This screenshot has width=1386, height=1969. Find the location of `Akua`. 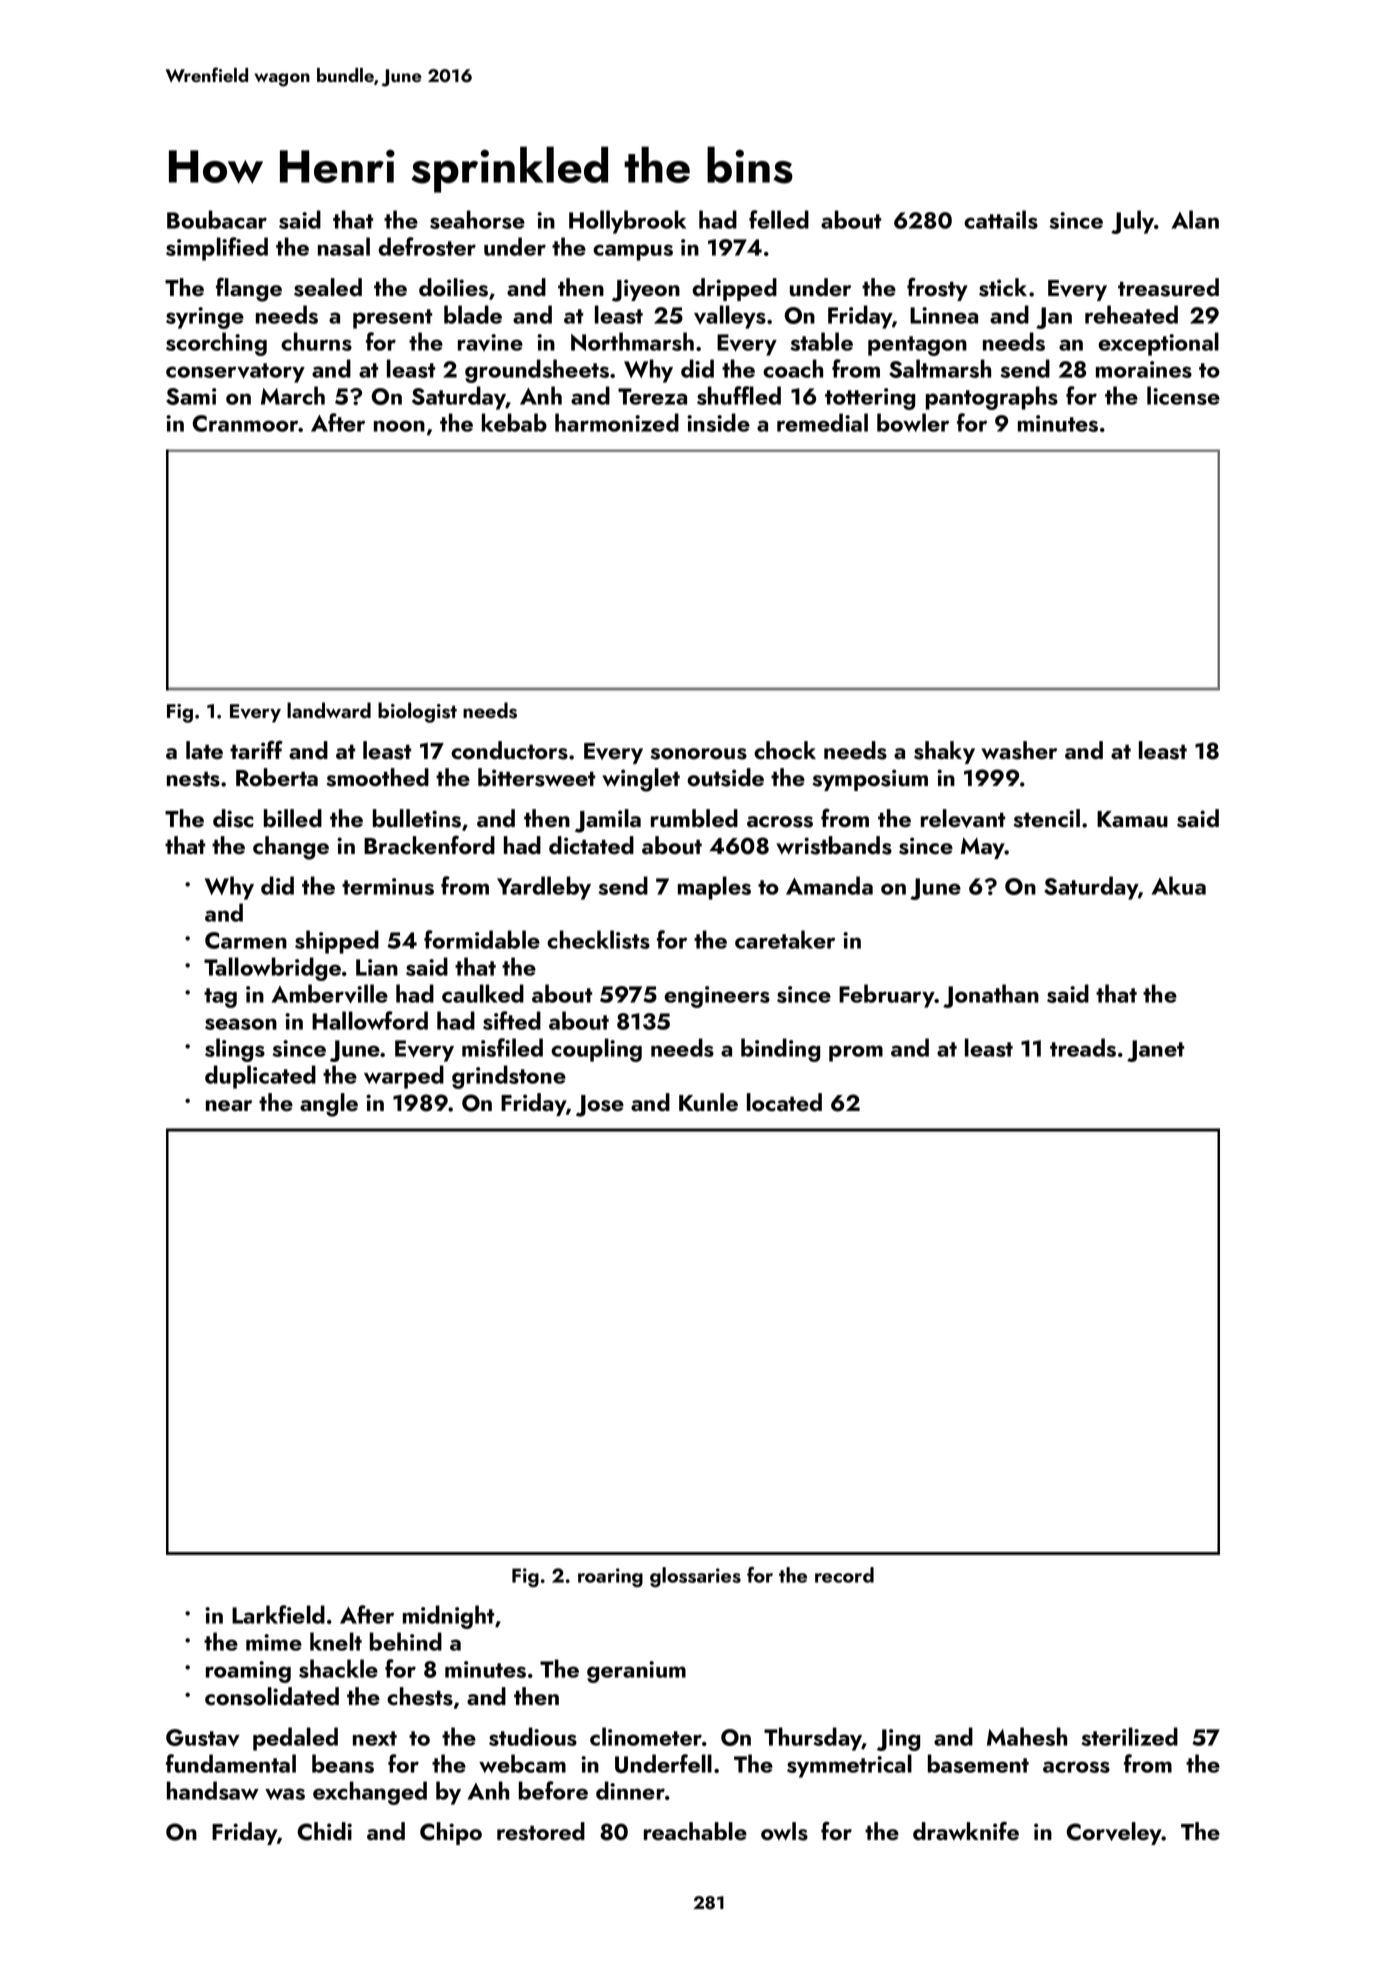

Akua is located at coordinates (1179, 885).
